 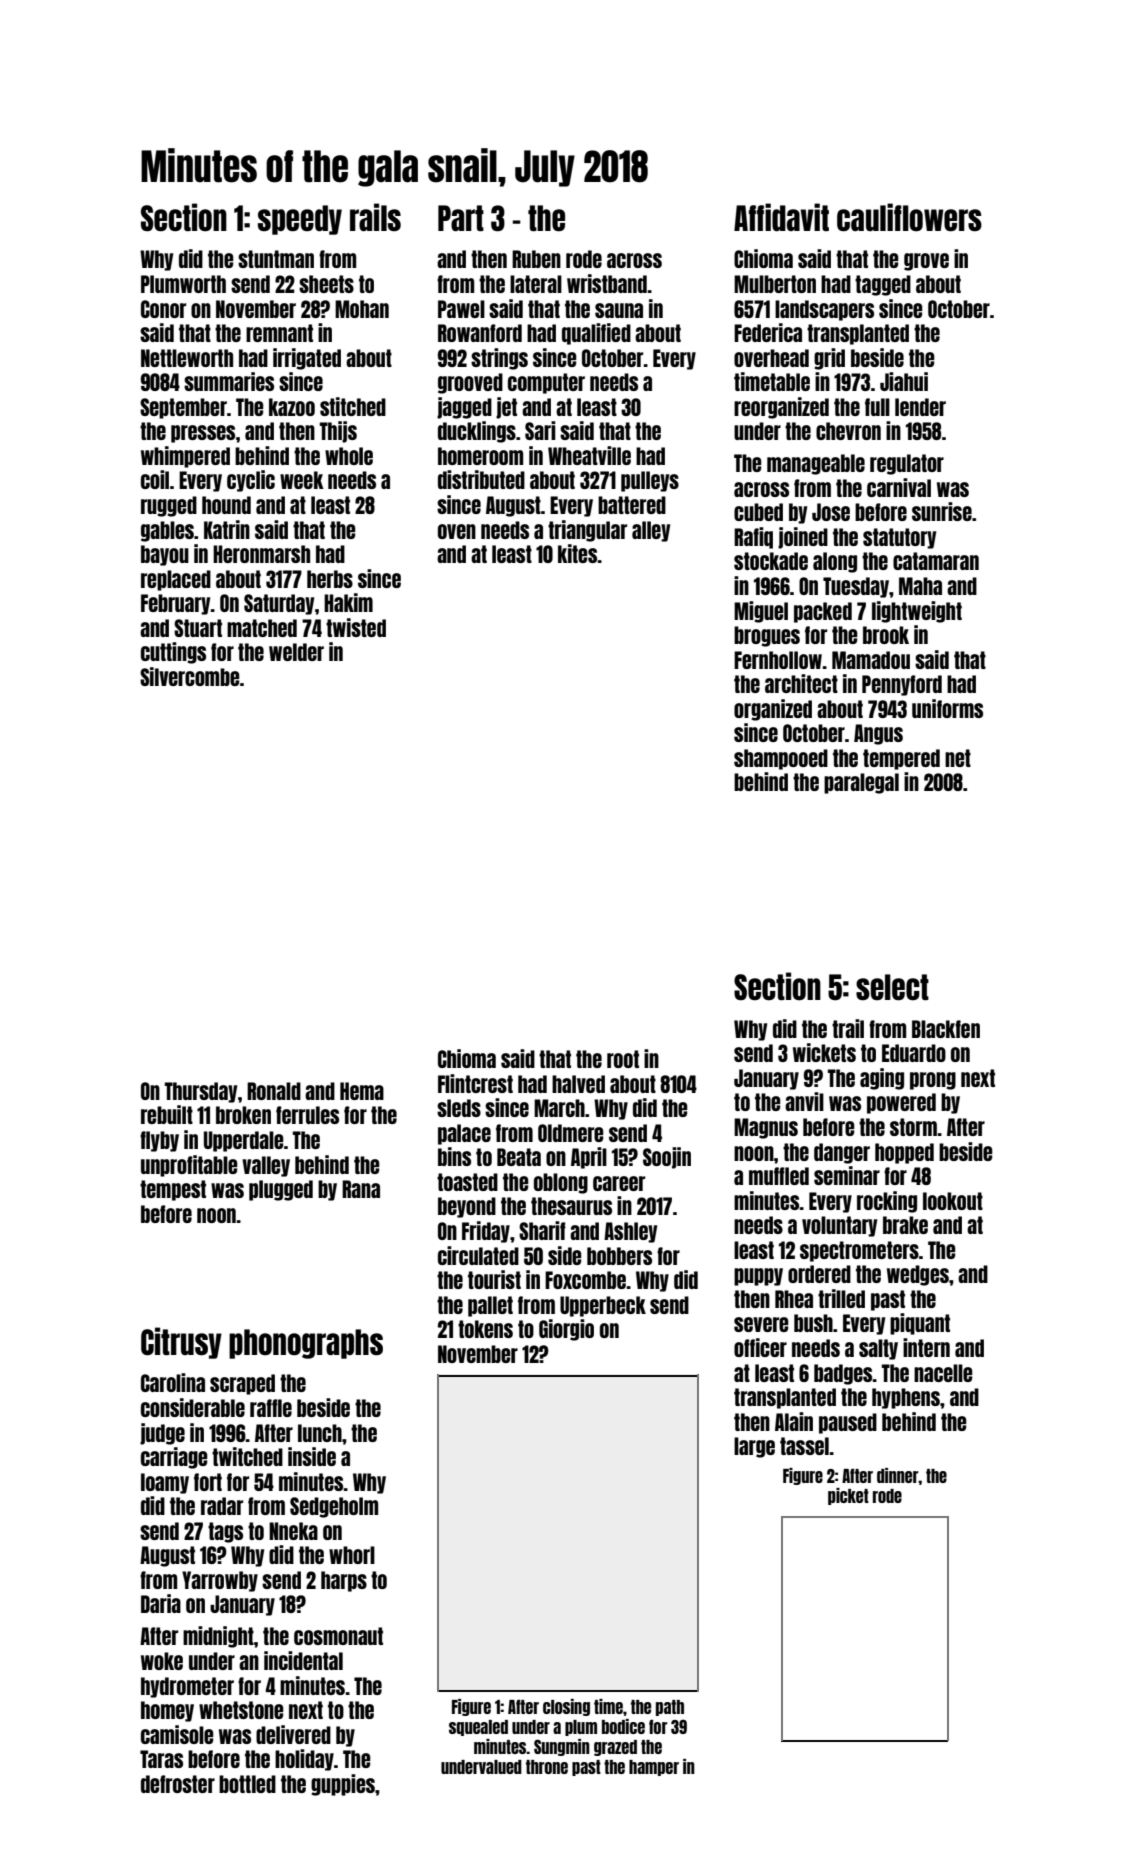 I want to click on defroster, so click(x=178, y=1784).
